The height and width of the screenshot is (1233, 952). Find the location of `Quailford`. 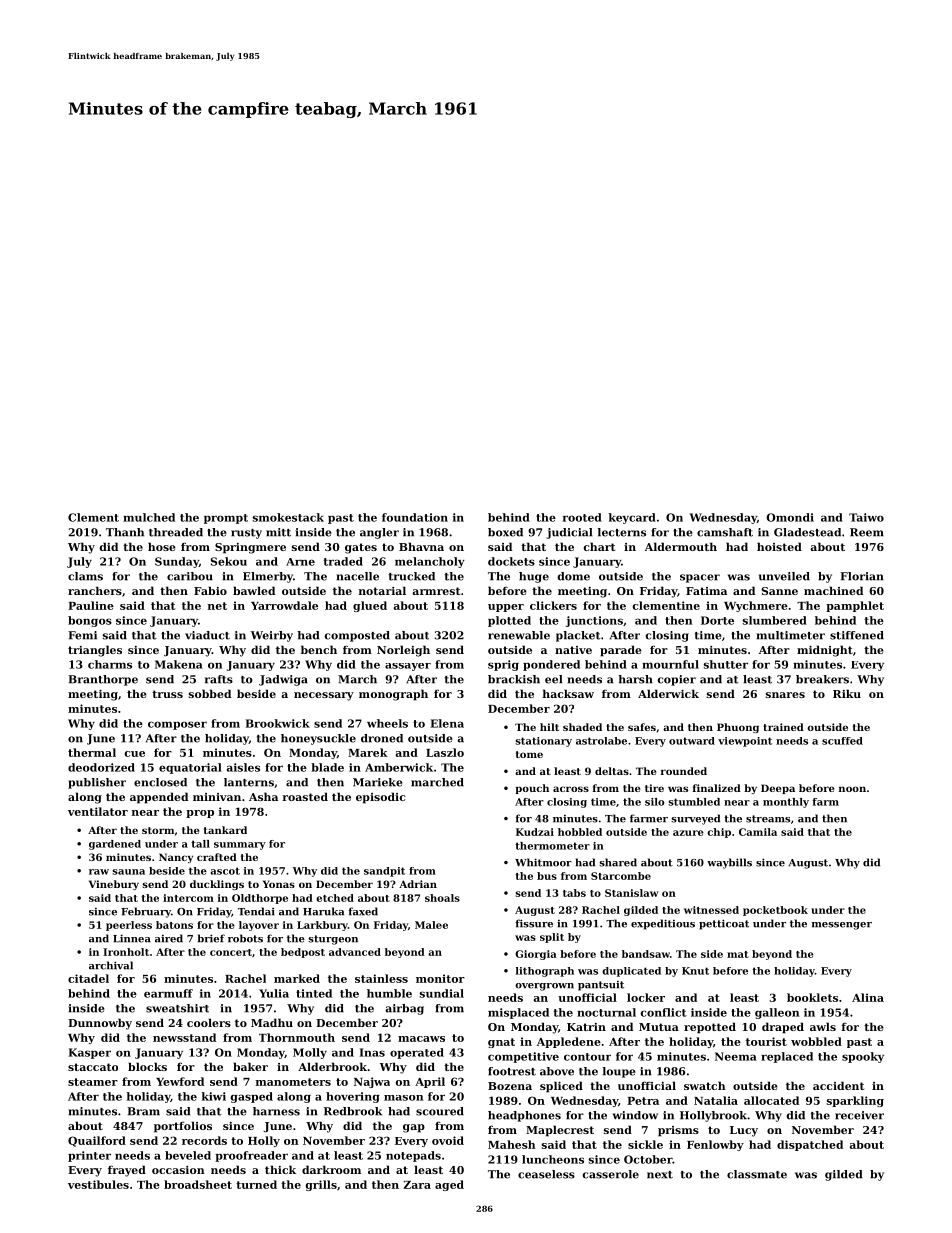

Quailford is located at coordinates (97, 1141).
